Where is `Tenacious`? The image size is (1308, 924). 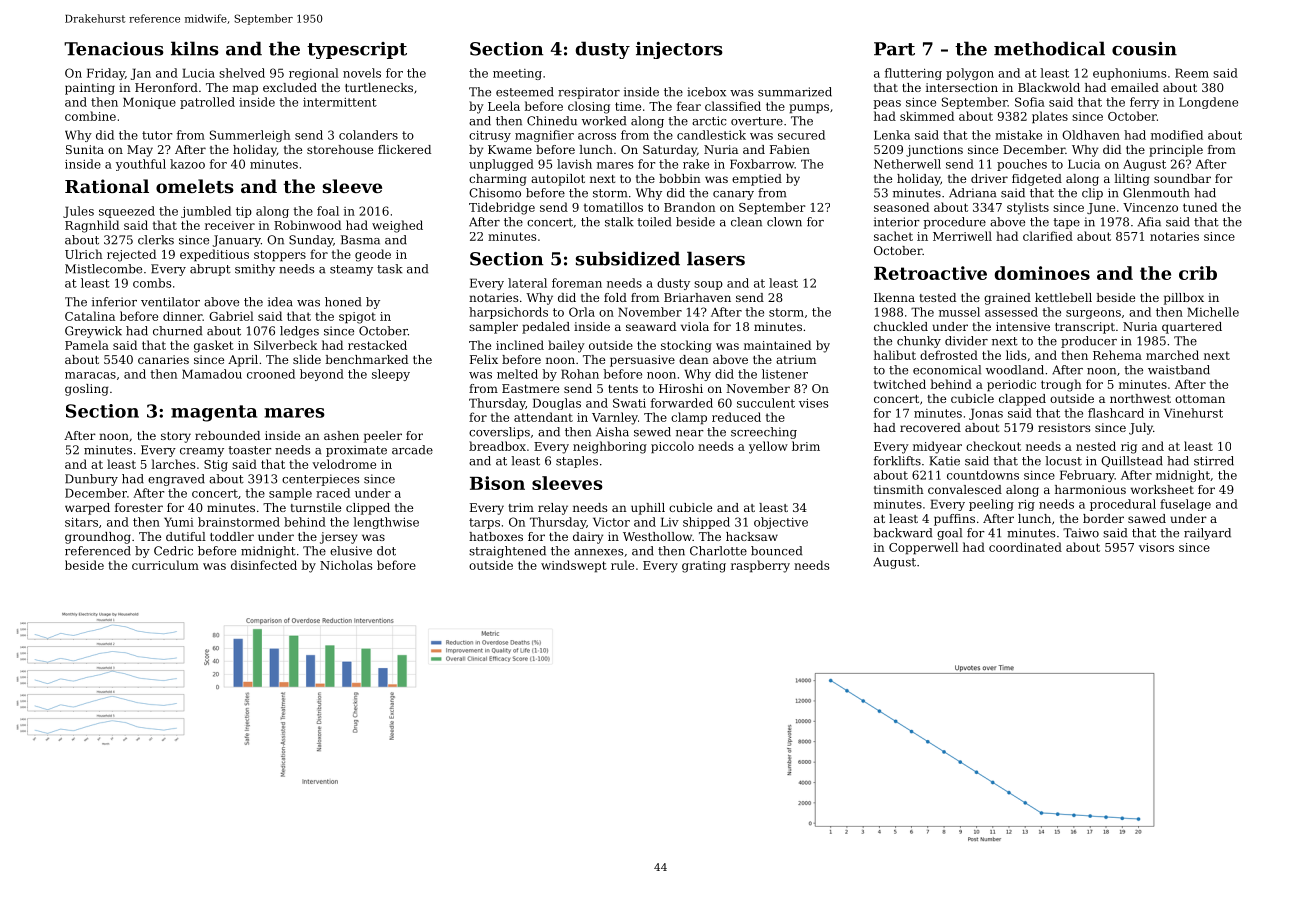 Tenacious is located at coordinates (114, 49).
